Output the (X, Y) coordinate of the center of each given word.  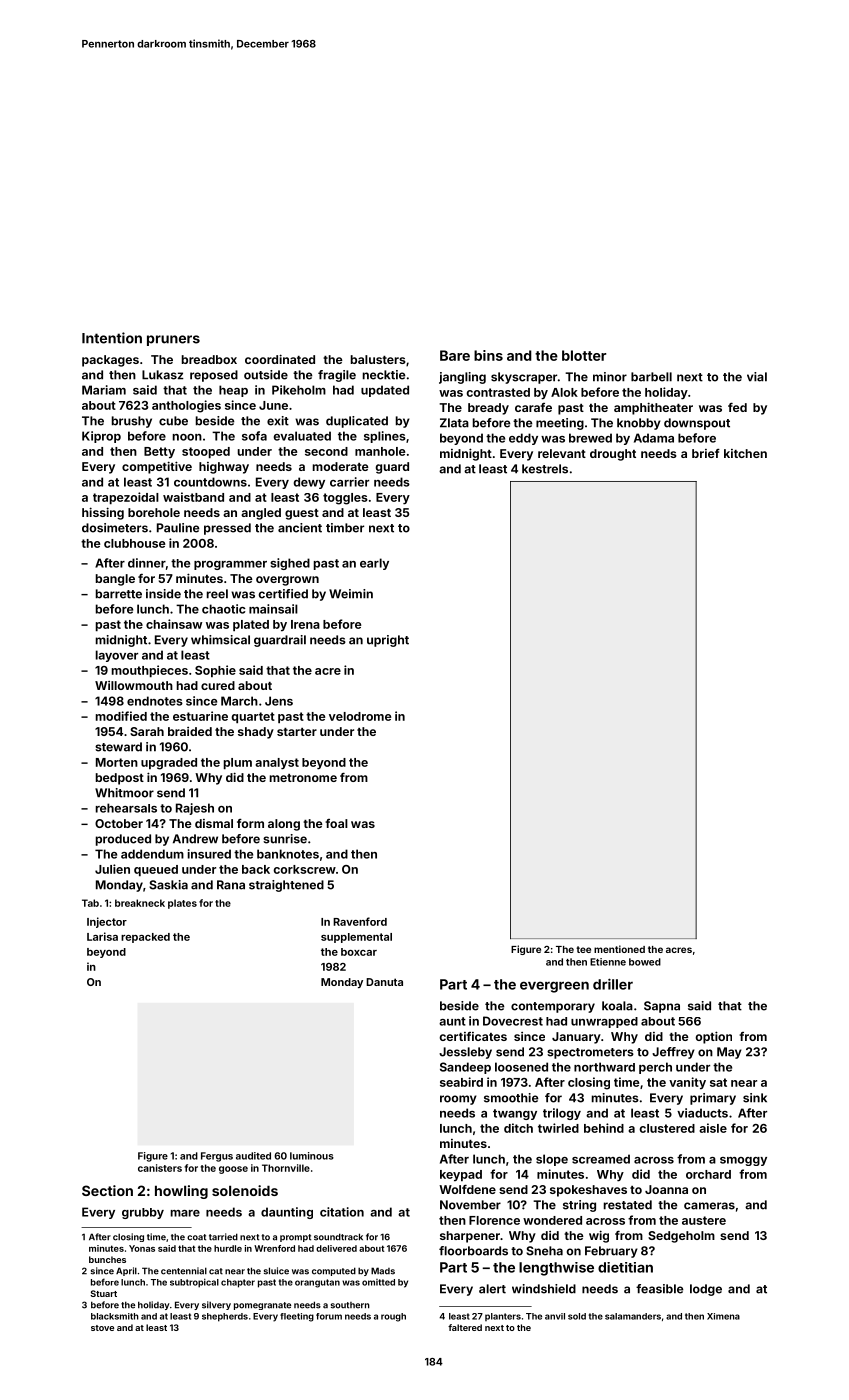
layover (117, 656)
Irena (305, 624)
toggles (345, 499)
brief (706, 453)
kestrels (545, 469)
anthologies (186, 406)
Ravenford (360, 921)
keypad (461, 1175)
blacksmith (115, 1316)
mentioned (619, 949)
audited (253, 1156)
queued (156, 870)
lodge (706, 1290)
